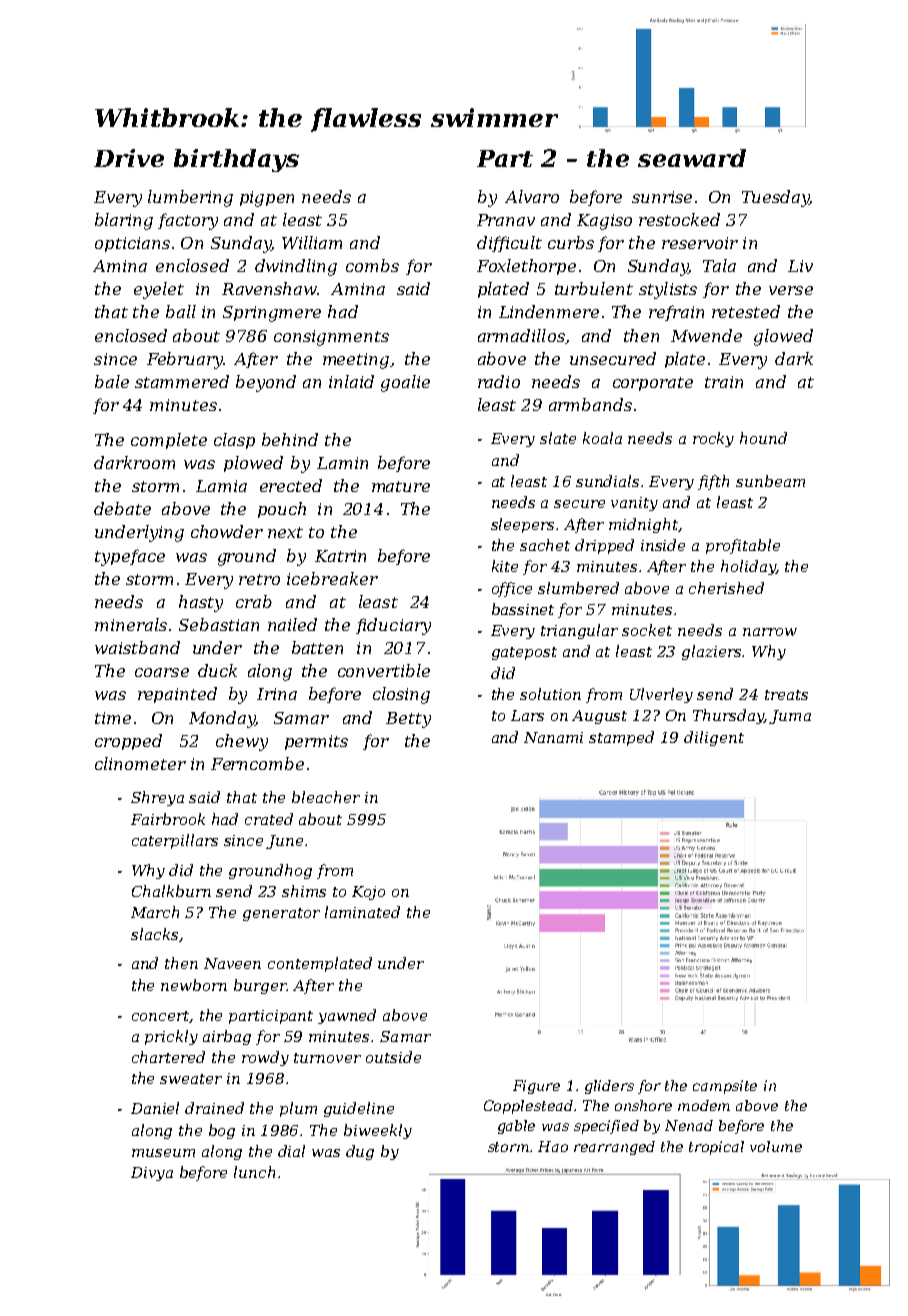  What do you see at coordinates (154, 934) in the screenshot?
I see `slacks` at bounding box center [154, 934].
